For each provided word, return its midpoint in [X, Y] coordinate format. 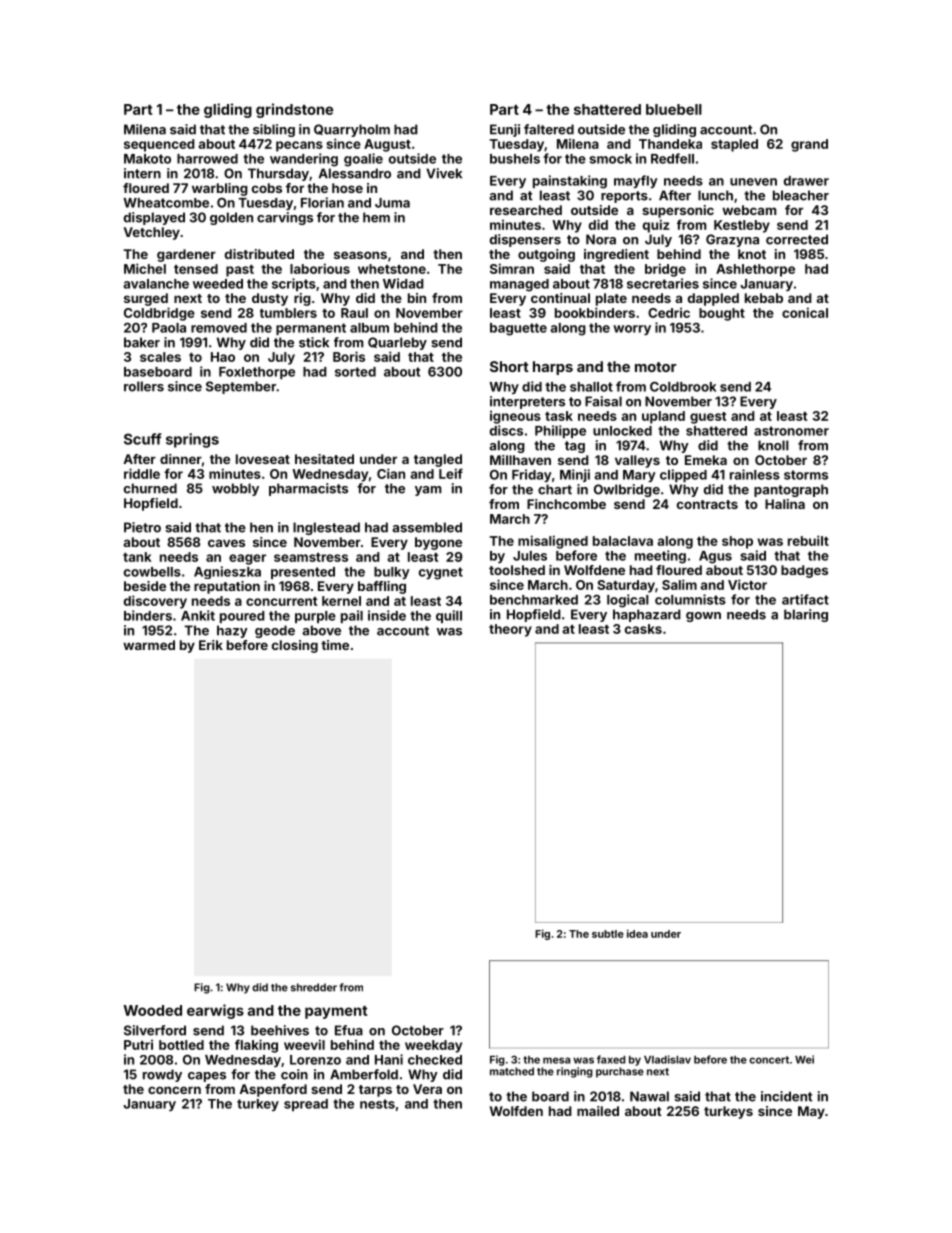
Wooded [152, 1010]
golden [231, 218]
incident [786, 1096]
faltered [549, 129]
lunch [715, 195]
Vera [427, 1089]
